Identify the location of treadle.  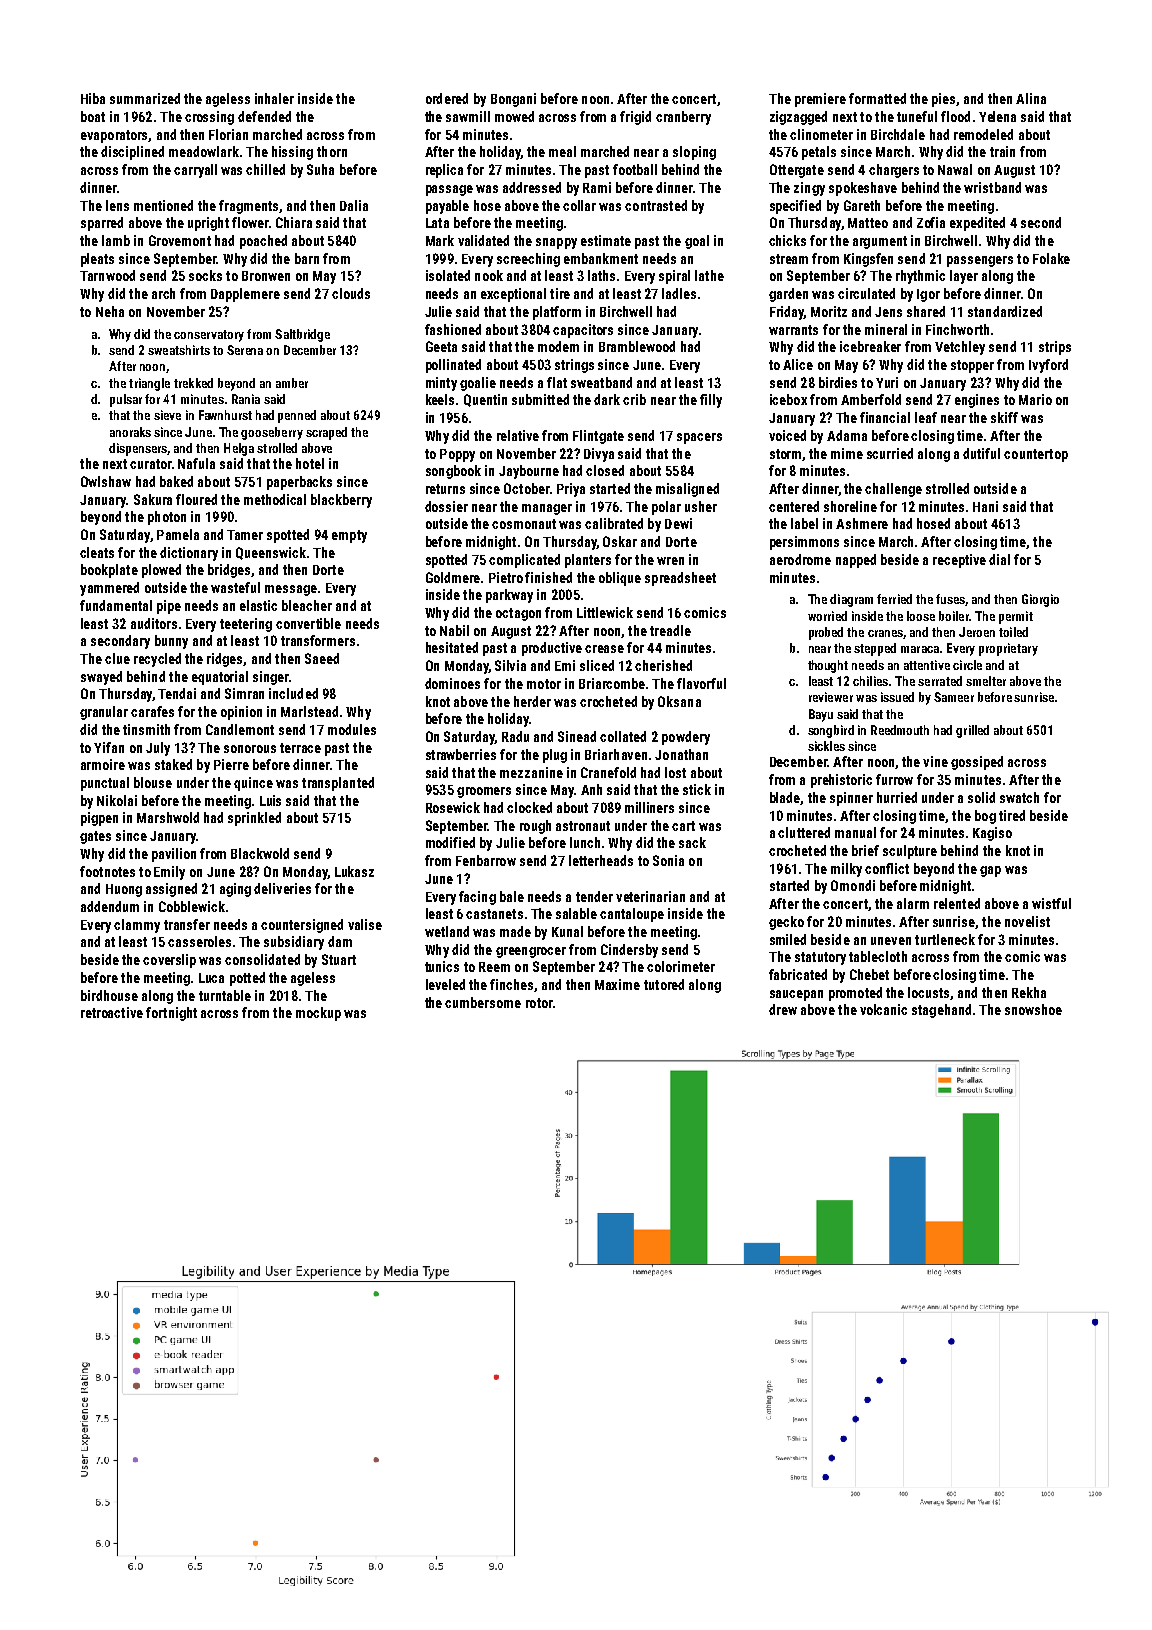
(670, 630).
